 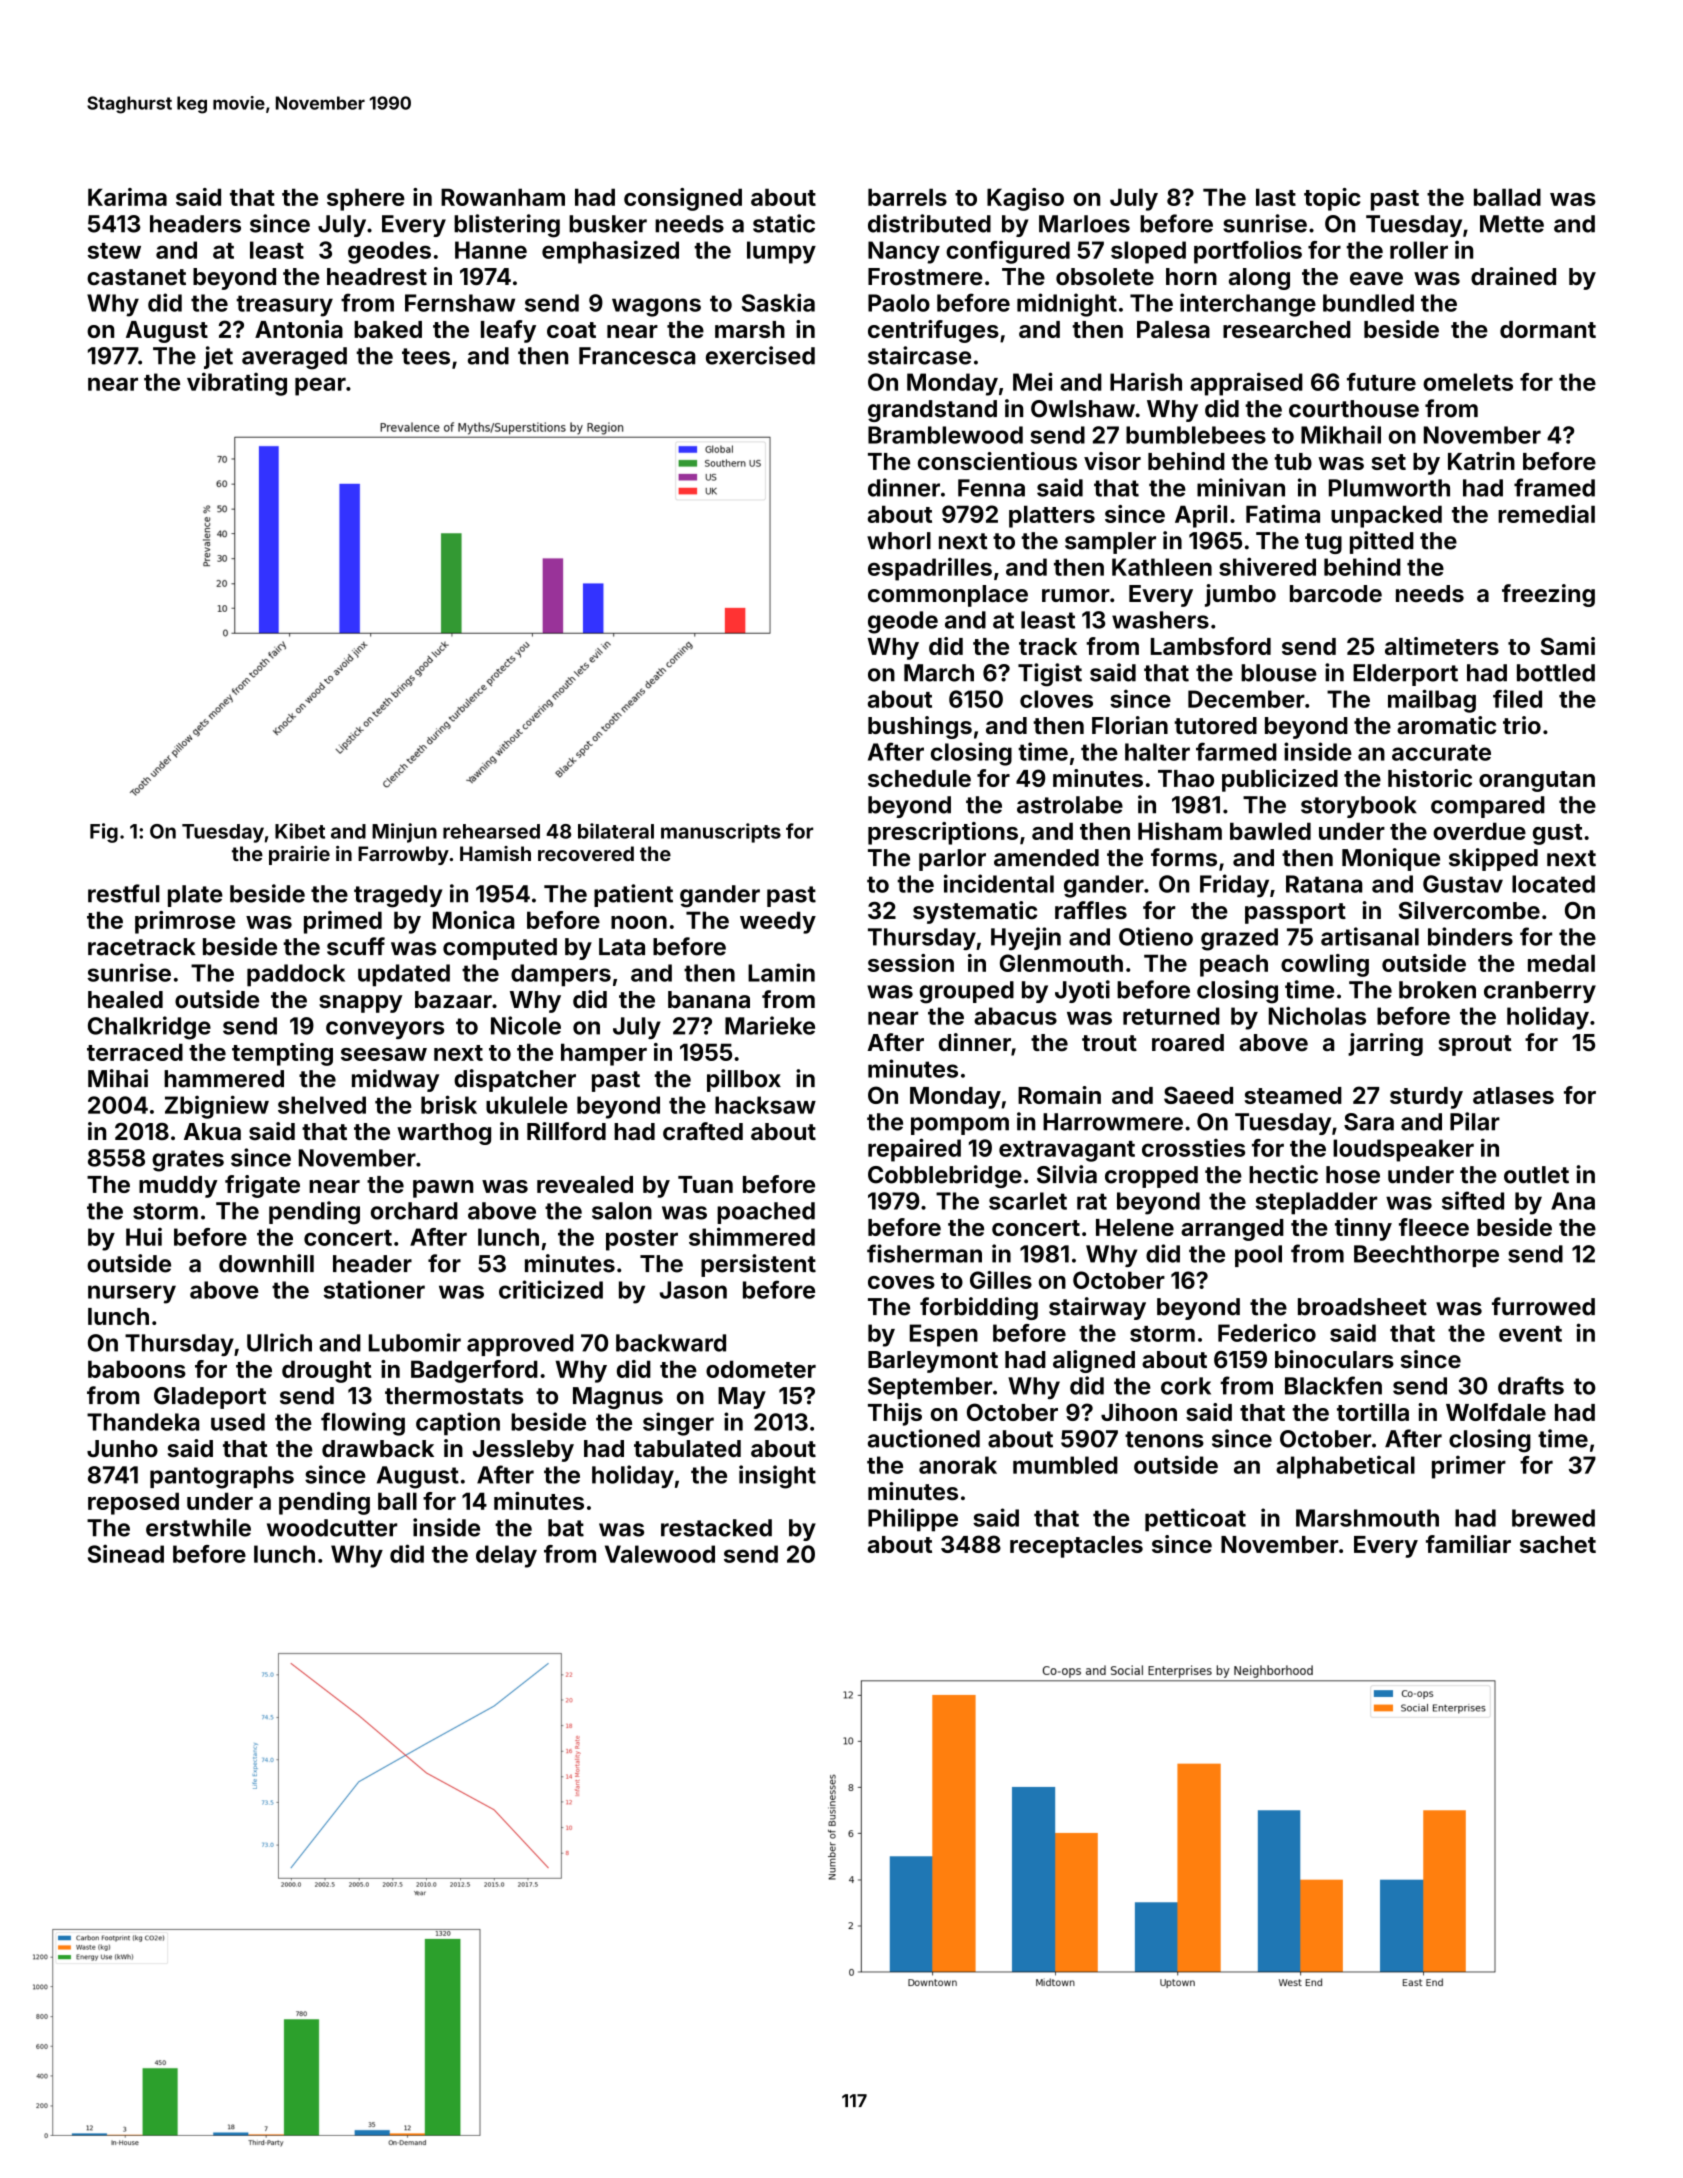 What do you see at coordinates (901, 1282) in the page?
I see `coves` at bounding box center [901, 1282].
